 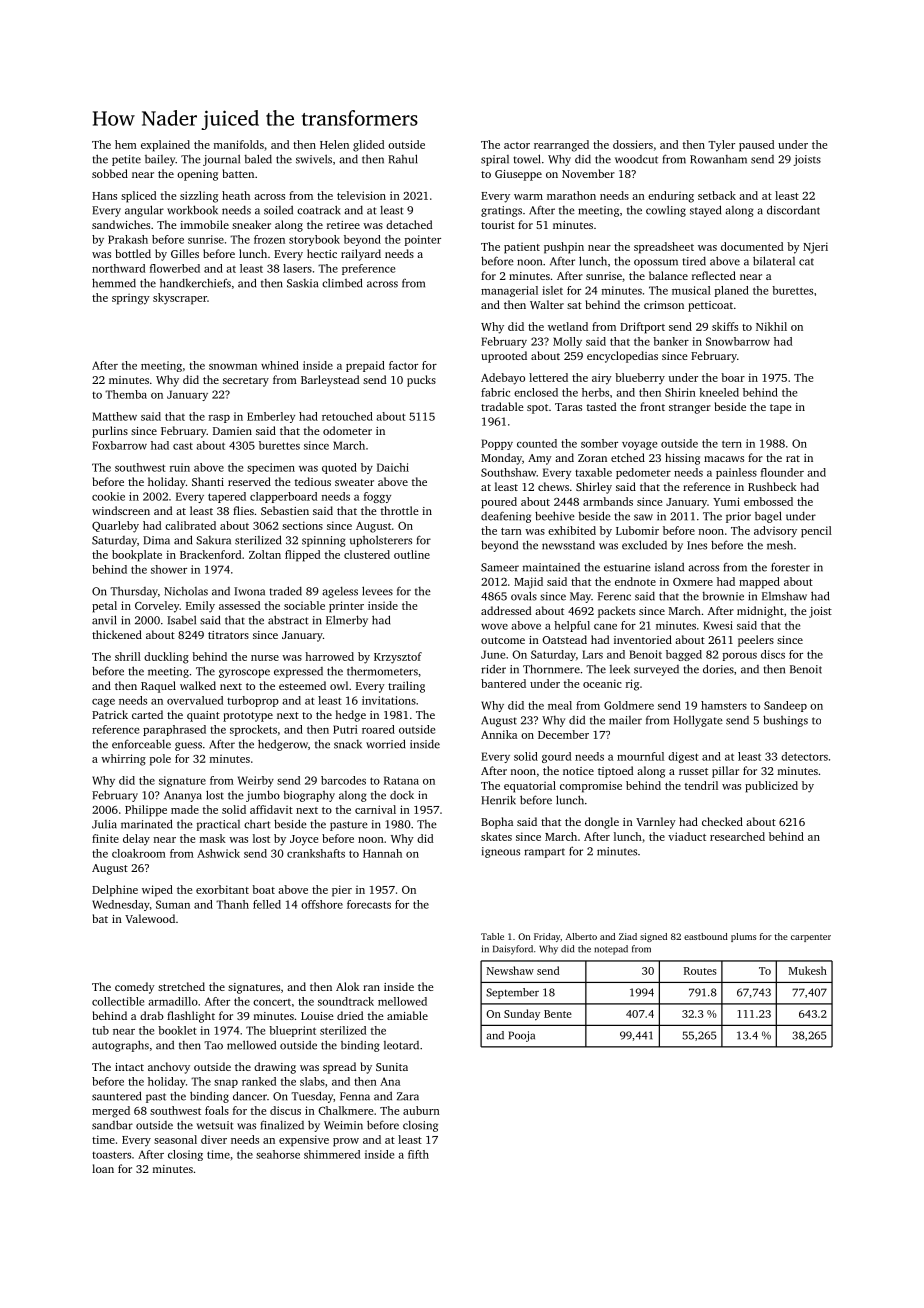 I want to click on excluded, so click(x=644, y=545).
